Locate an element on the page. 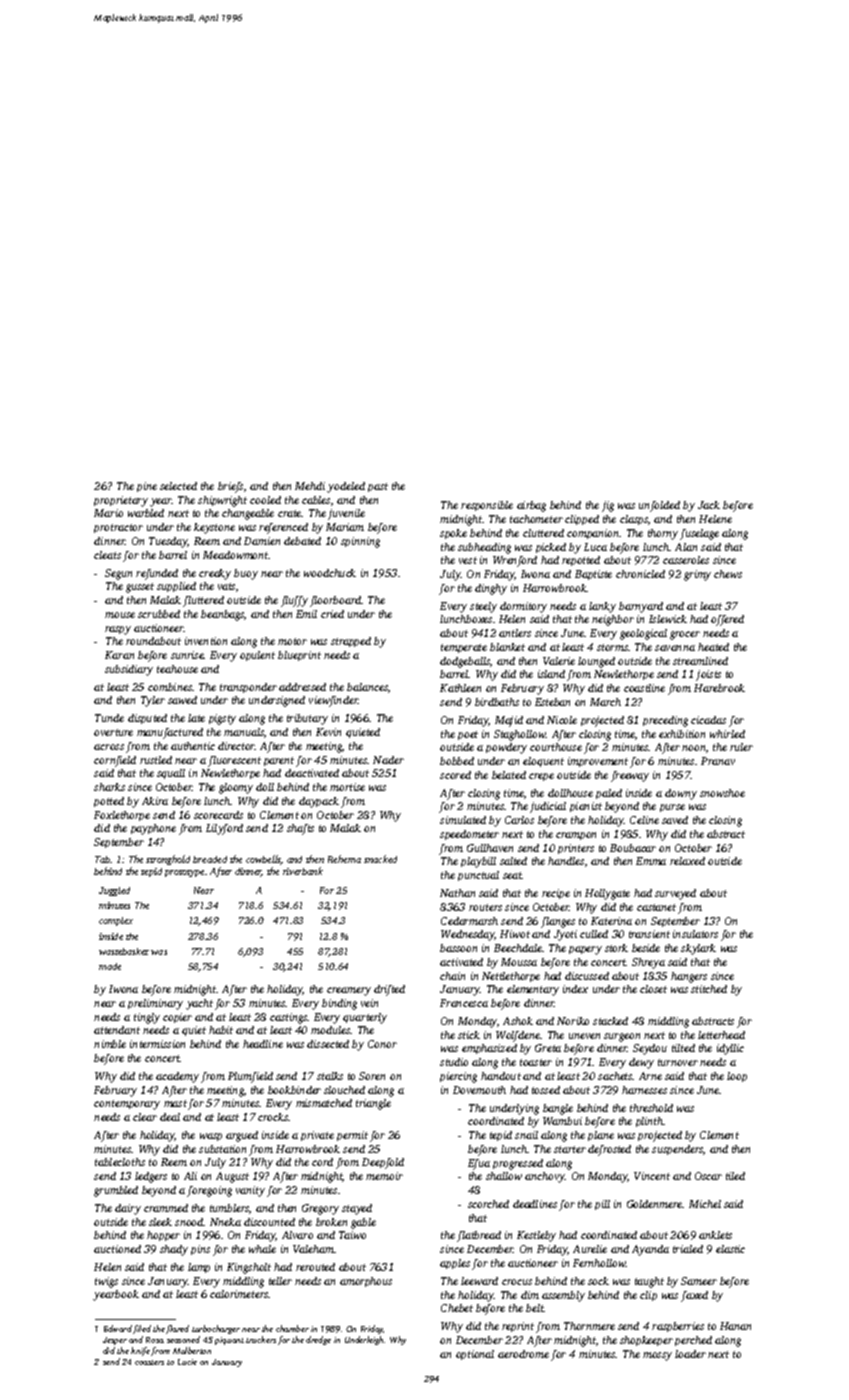  Tuesday is located at coordinates (168, 542).
